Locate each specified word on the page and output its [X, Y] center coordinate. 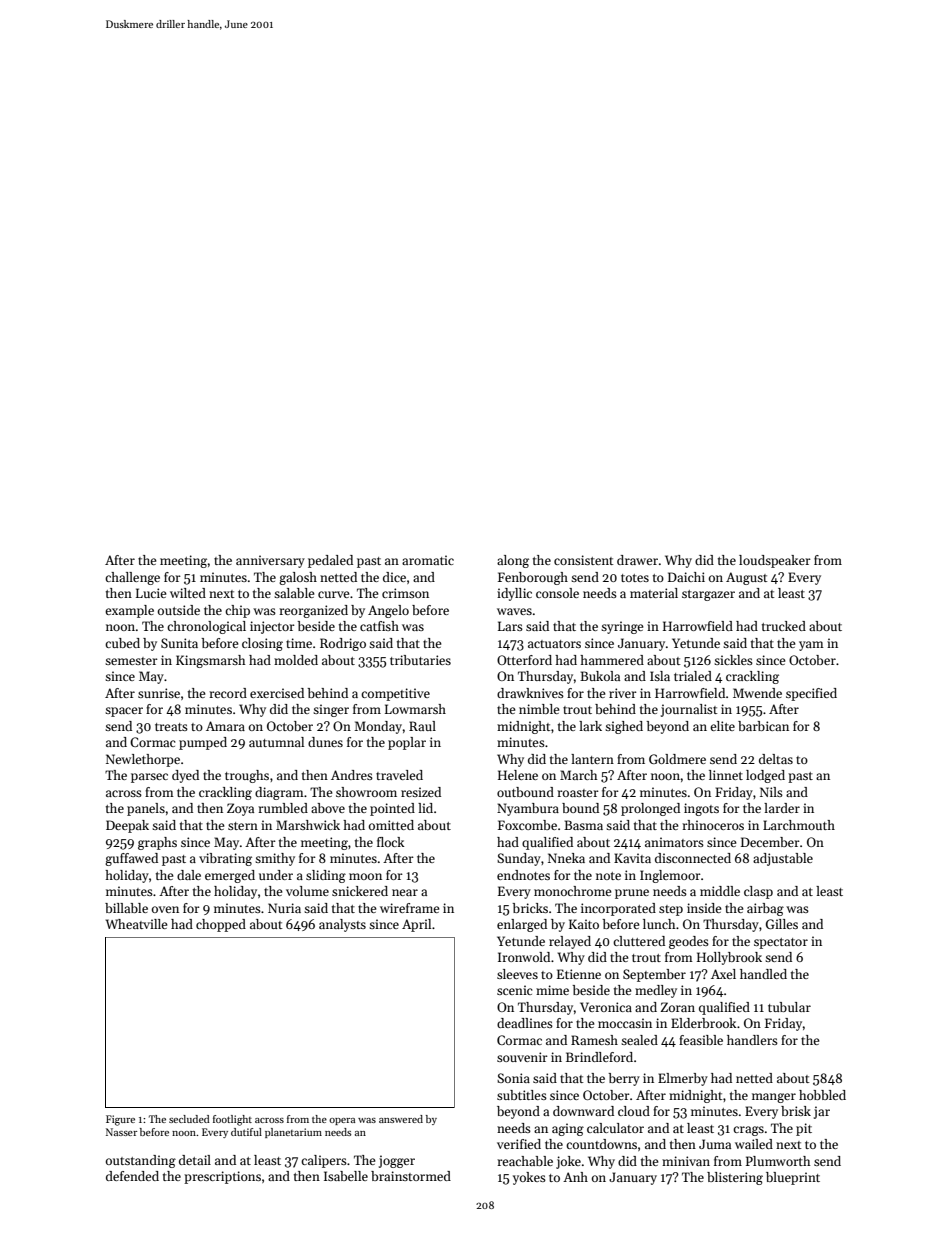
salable [294, 593]
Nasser [121, 1132]
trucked [784, 626]
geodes [689, 942]
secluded [189, 1119]
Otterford [524, 660]
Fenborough [533, 578]
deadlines [525, 1023]
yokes [529, 1178]
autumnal [276, 742]
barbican [763, 726]
